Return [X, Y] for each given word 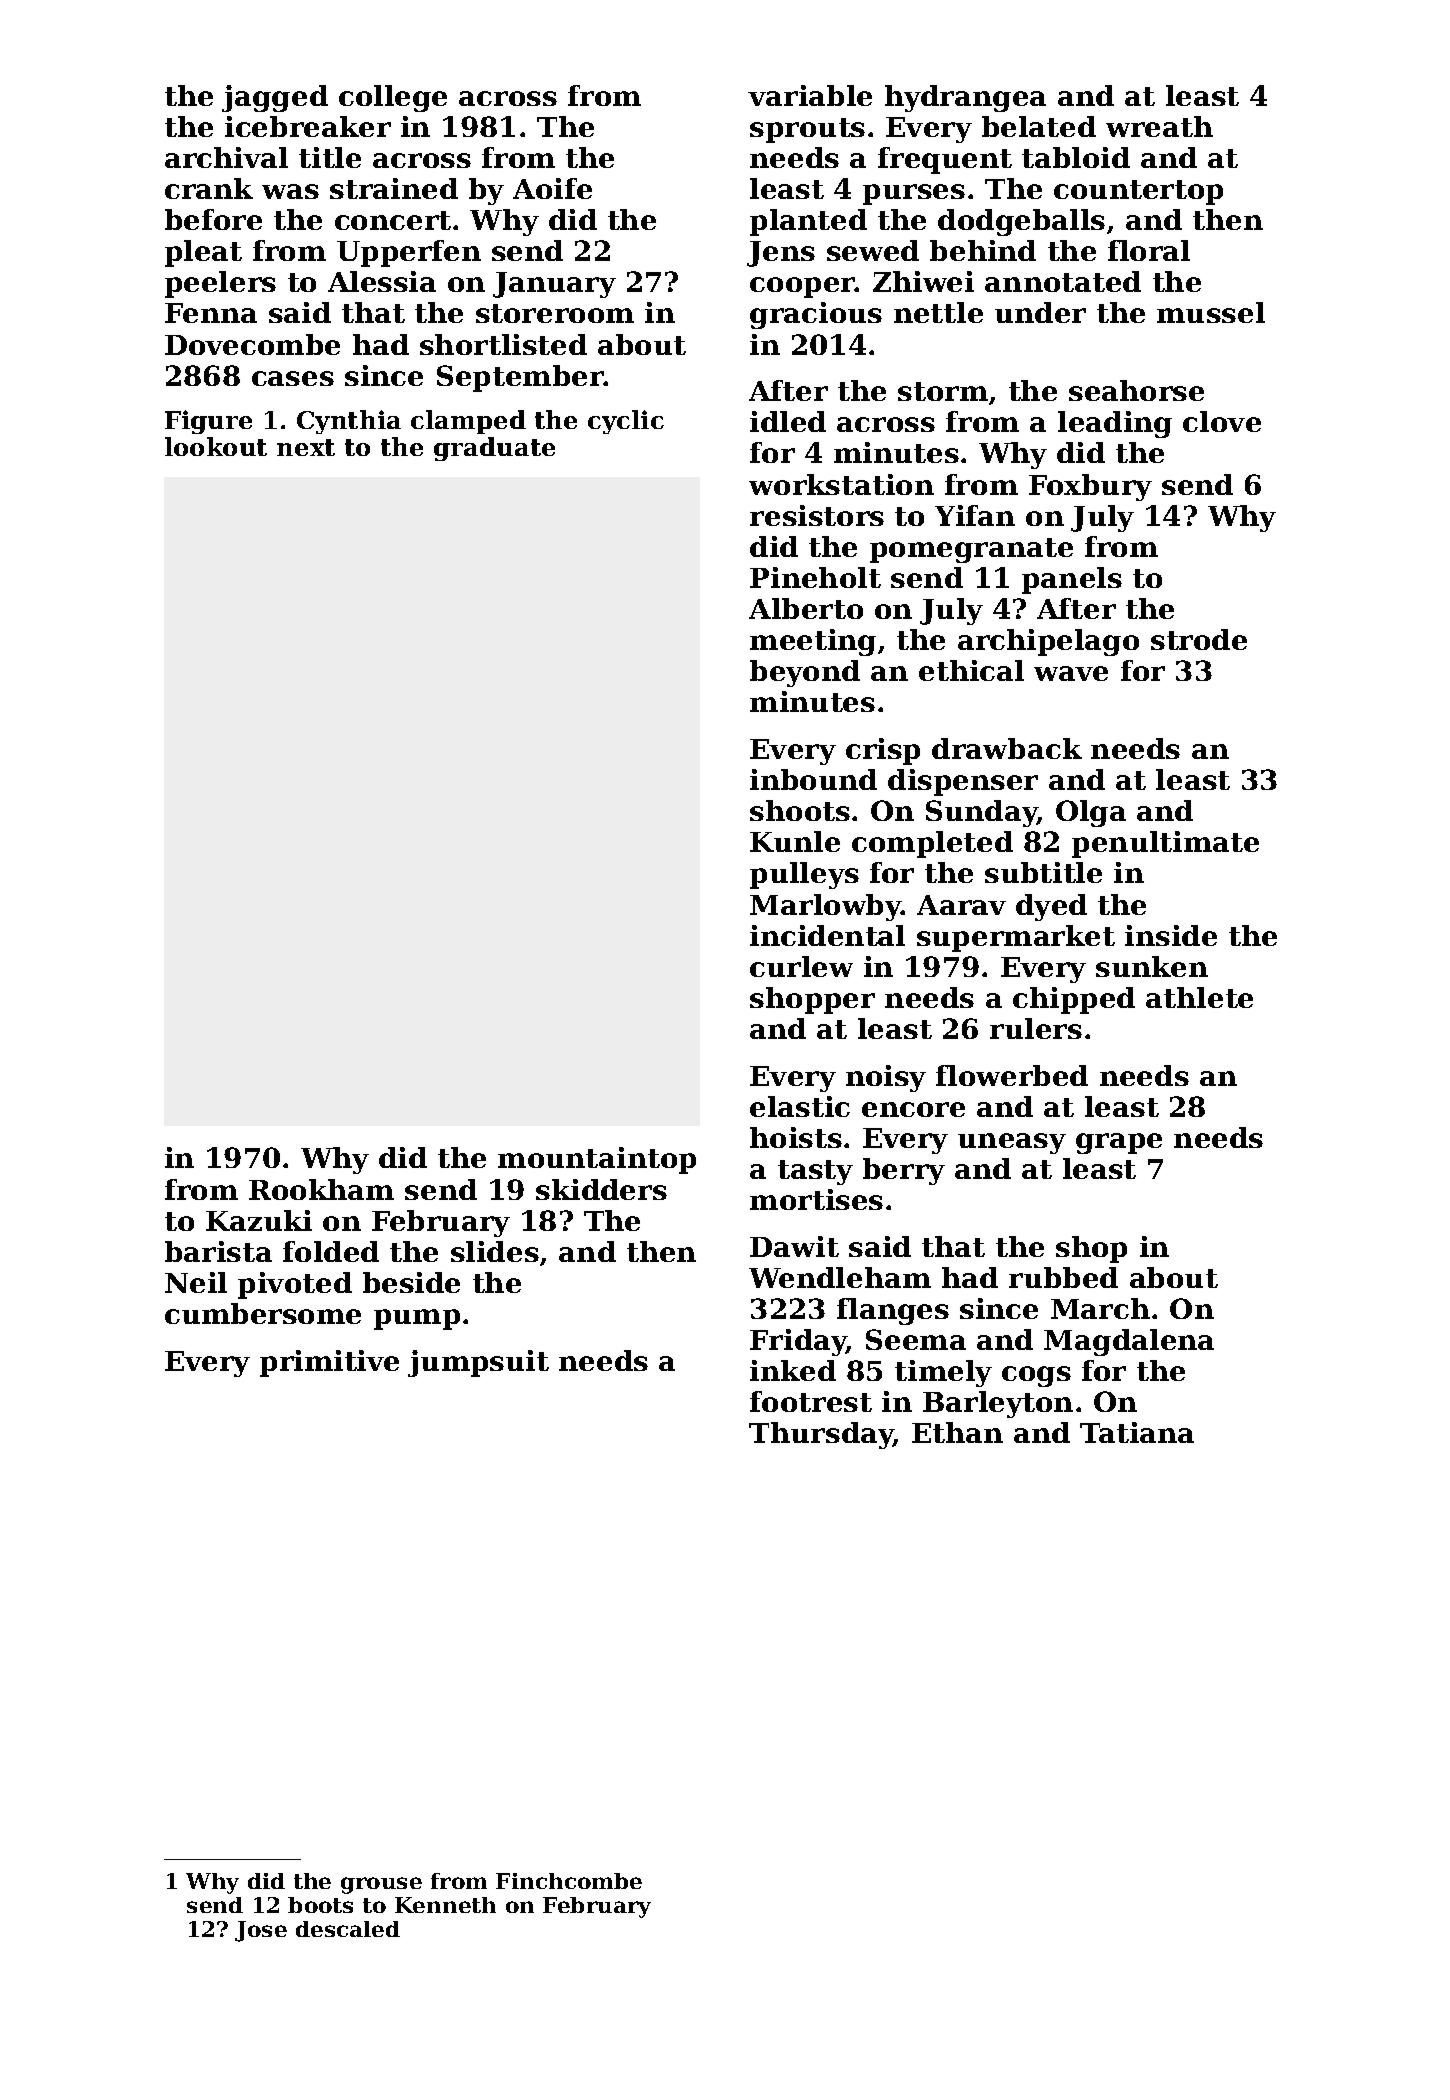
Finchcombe [569, 1881]
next [306, 447]
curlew [801, 966]
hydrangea [965, 98]
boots [320, 1905]
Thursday [821, 1435]
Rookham [321, 1189]
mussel [1211, 312]
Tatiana [1137, 1432]
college [393, 98]
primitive [329, 1363]
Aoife [552, 188]
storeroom [555, 313]
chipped [1074, 1000]
